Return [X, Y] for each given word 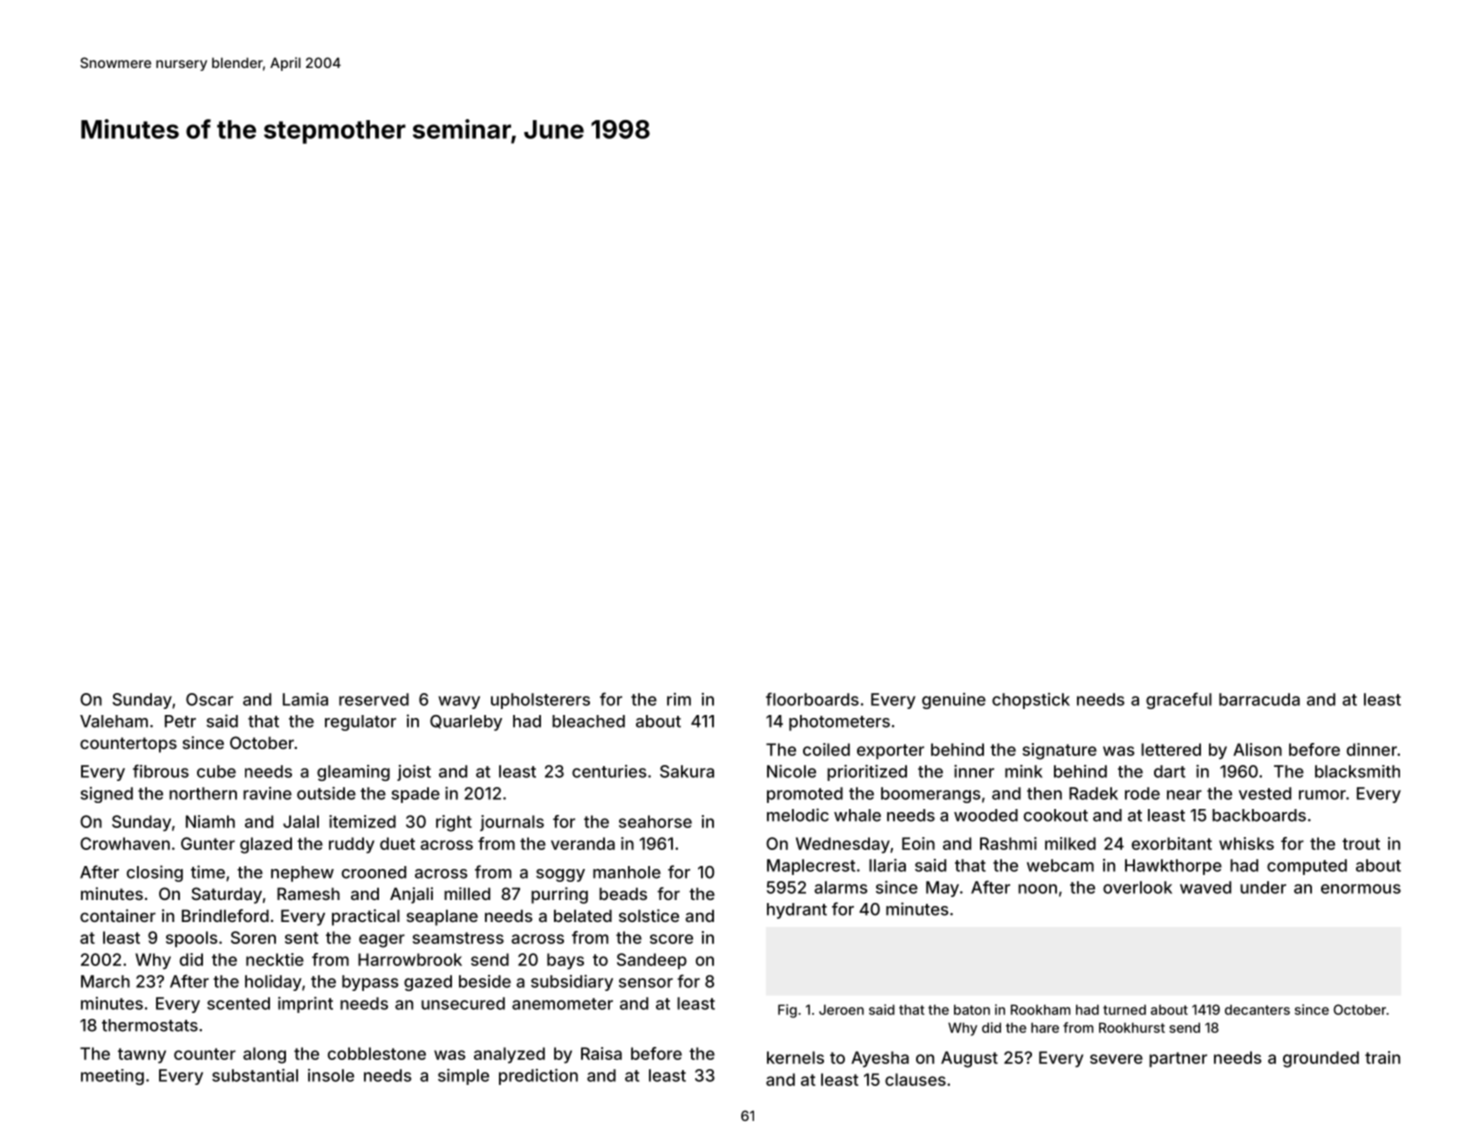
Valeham [114, 721]
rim [679, 699]
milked [1070, 843]
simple [463, 1077]
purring [559, 895]
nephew [302, 874]
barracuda [1259, 699]
